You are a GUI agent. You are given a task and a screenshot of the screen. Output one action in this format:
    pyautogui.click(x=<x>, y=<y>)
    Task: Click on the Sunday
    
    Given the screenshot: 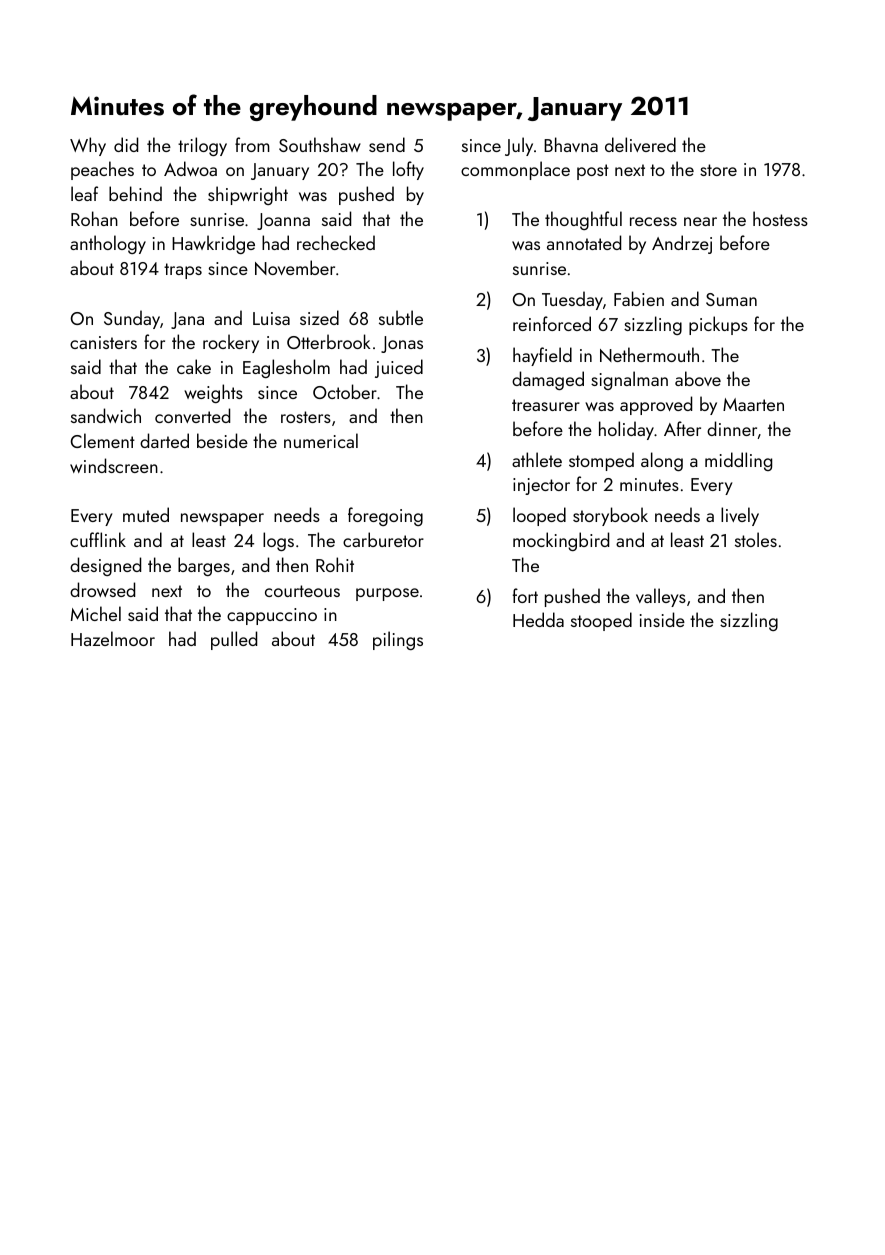 What is the action you would take?
    pyautogui.click(x=132, y=319)
